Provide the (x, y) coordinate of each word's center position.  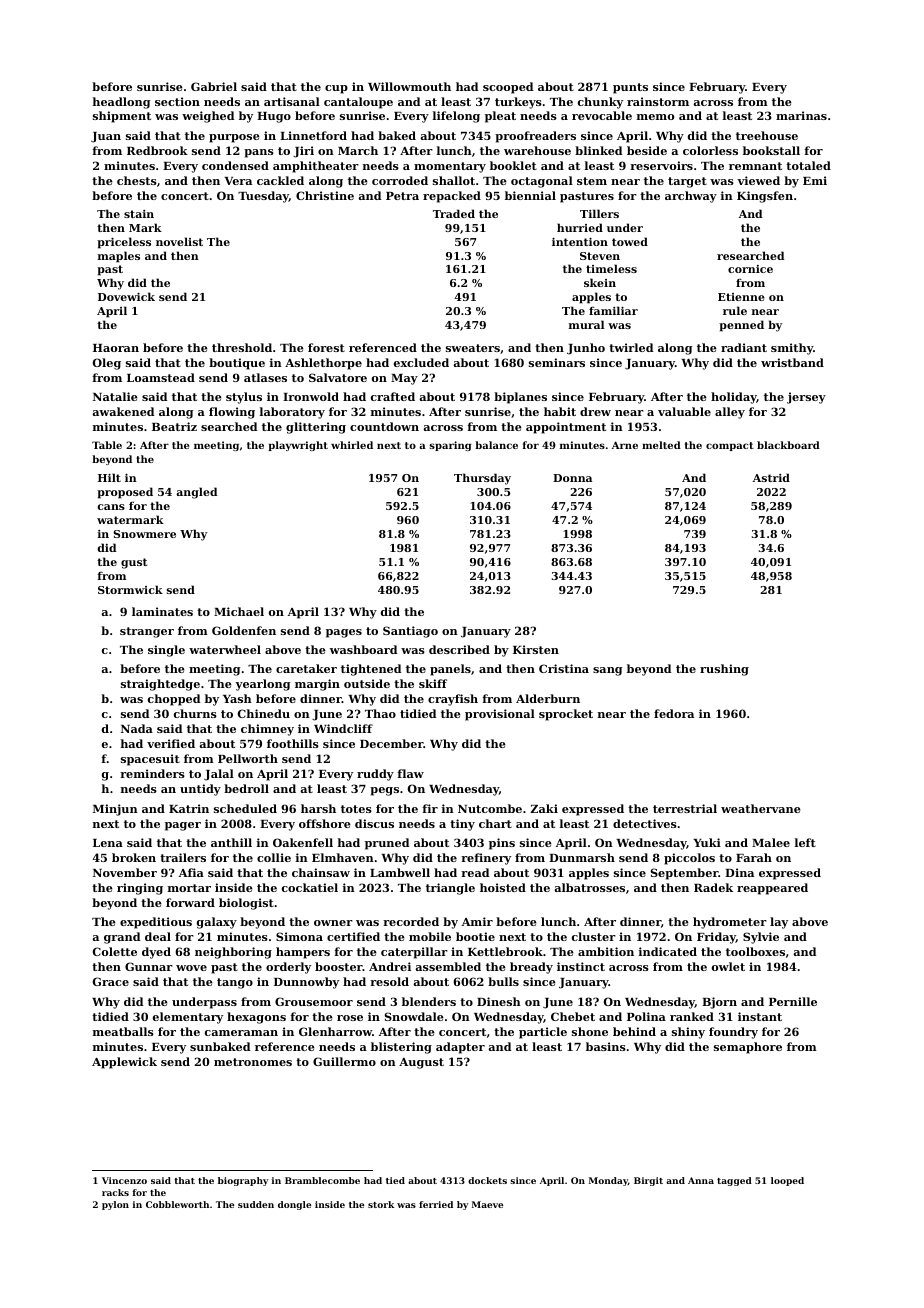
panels (450, 670)
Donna (572, 478)
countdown (384, 426)
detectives (645, 823)
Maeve (487, 1204)
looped (787, 1181)
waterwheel (225, 649)
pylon (115, 1205)
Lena (108, 843)
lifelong (456, 117)
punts (630, 88)
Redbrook (157, 150)
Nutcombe (490, 808)
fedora (674, 713)
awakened (123, 411)
